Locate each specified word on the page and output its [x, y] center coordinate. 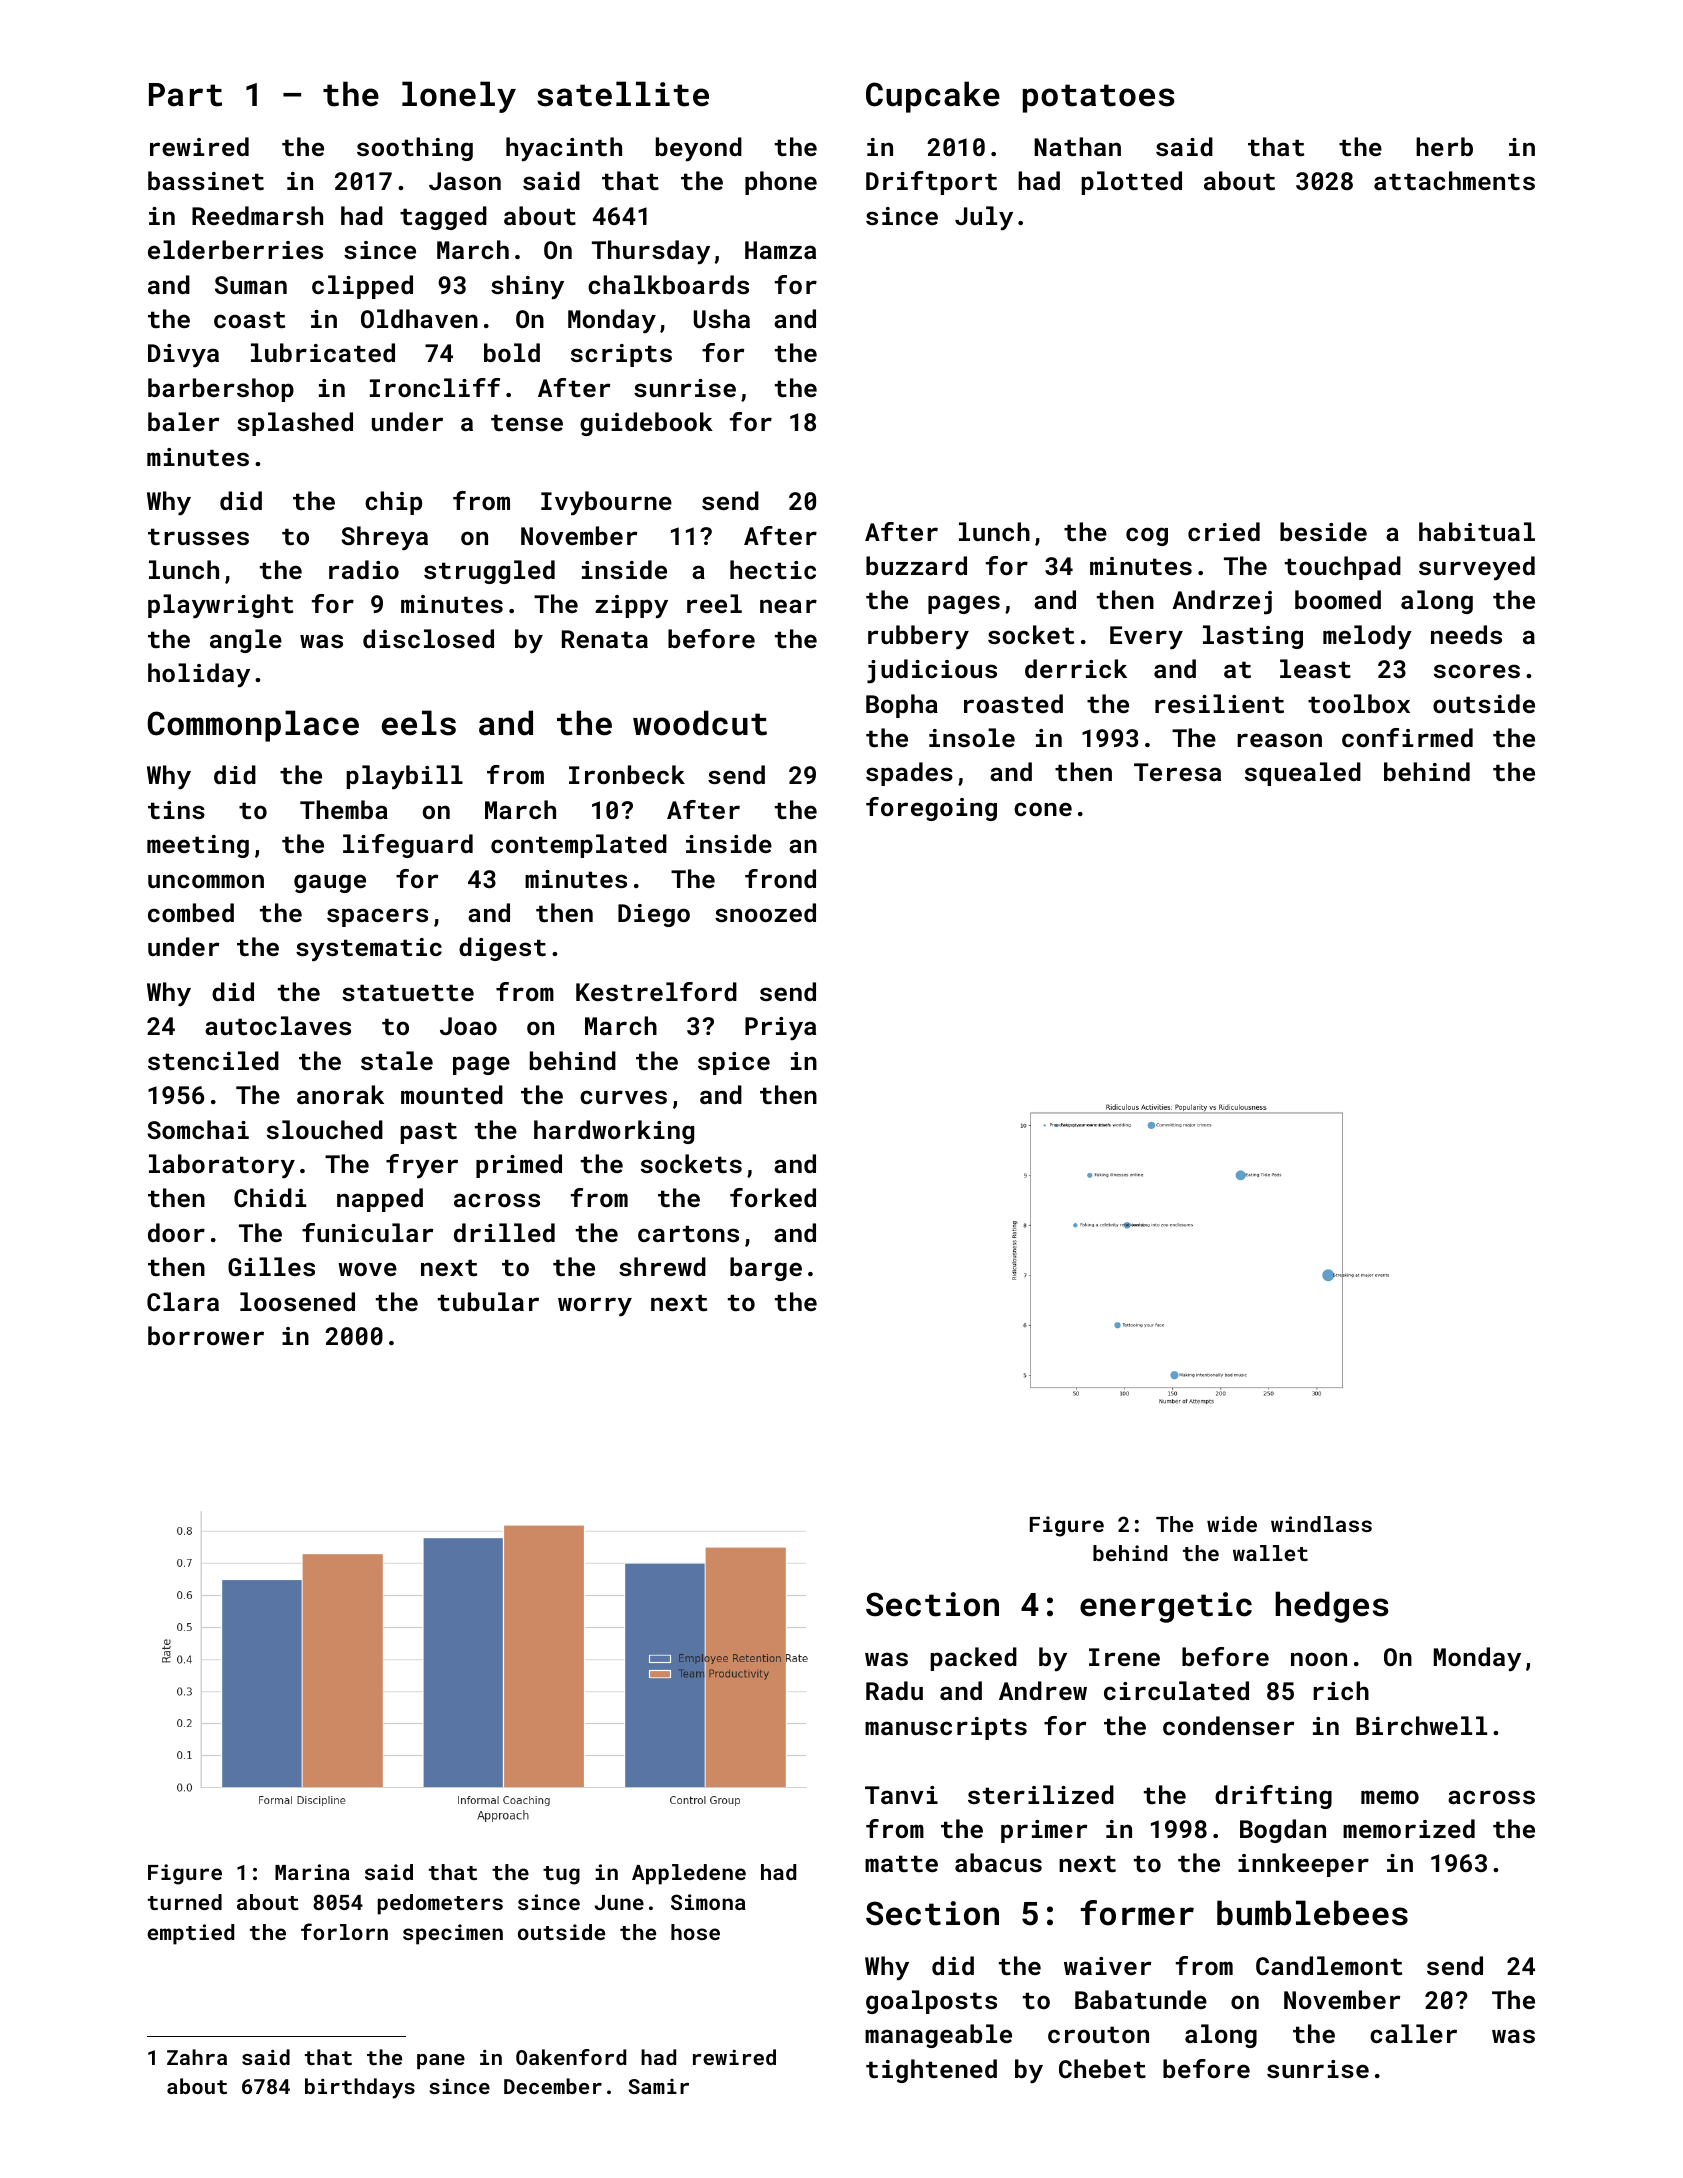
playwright [220, 606]
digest [502, 949]
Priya [780, 1029]
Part [185, 95]
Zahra [197, 2057]
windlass [1321, 1524]
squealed [1303, 774]
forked [773, 1197]
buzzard [916, 565]
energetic [1166, 1607]
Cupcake [933, 97]
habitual [1477, 531]
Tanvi [901, 1795]
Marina [312, 1872]
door [176, 1232]
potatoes [1099, 98]
